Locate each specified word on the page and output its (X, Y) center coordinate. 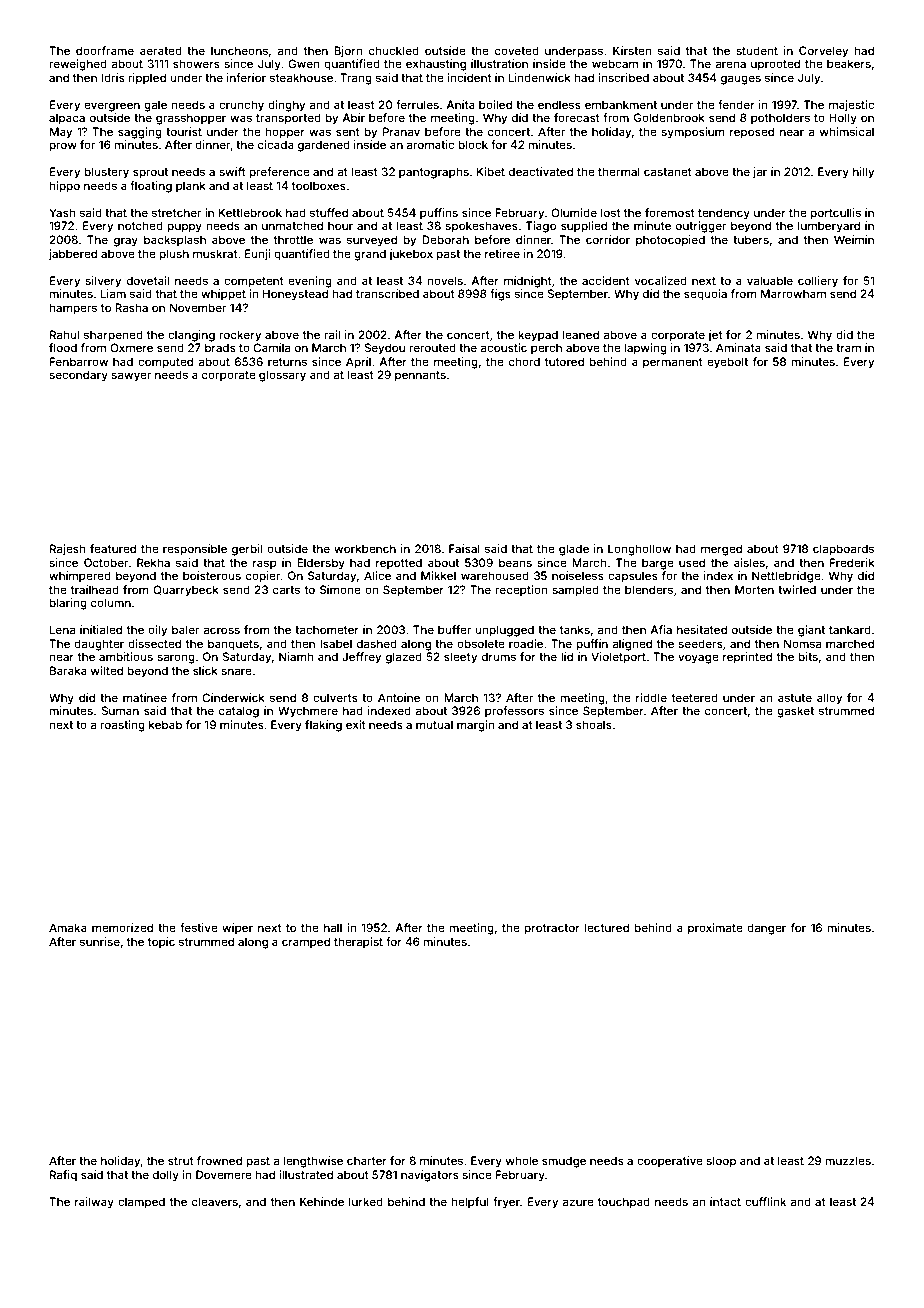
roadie (526, 643)
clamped (141, 1203)
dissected (154, 643)
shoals (594, 724)
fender (736, 104)
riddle (651, 697)
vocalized (661, 280)
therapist (358, 943)
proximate (715, 929)
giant (811, 631)
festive (199, 927)
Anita (460, 104)
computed (165, 363)
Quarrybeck (186, 591)
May (61, 133)
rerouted (433, 347)
